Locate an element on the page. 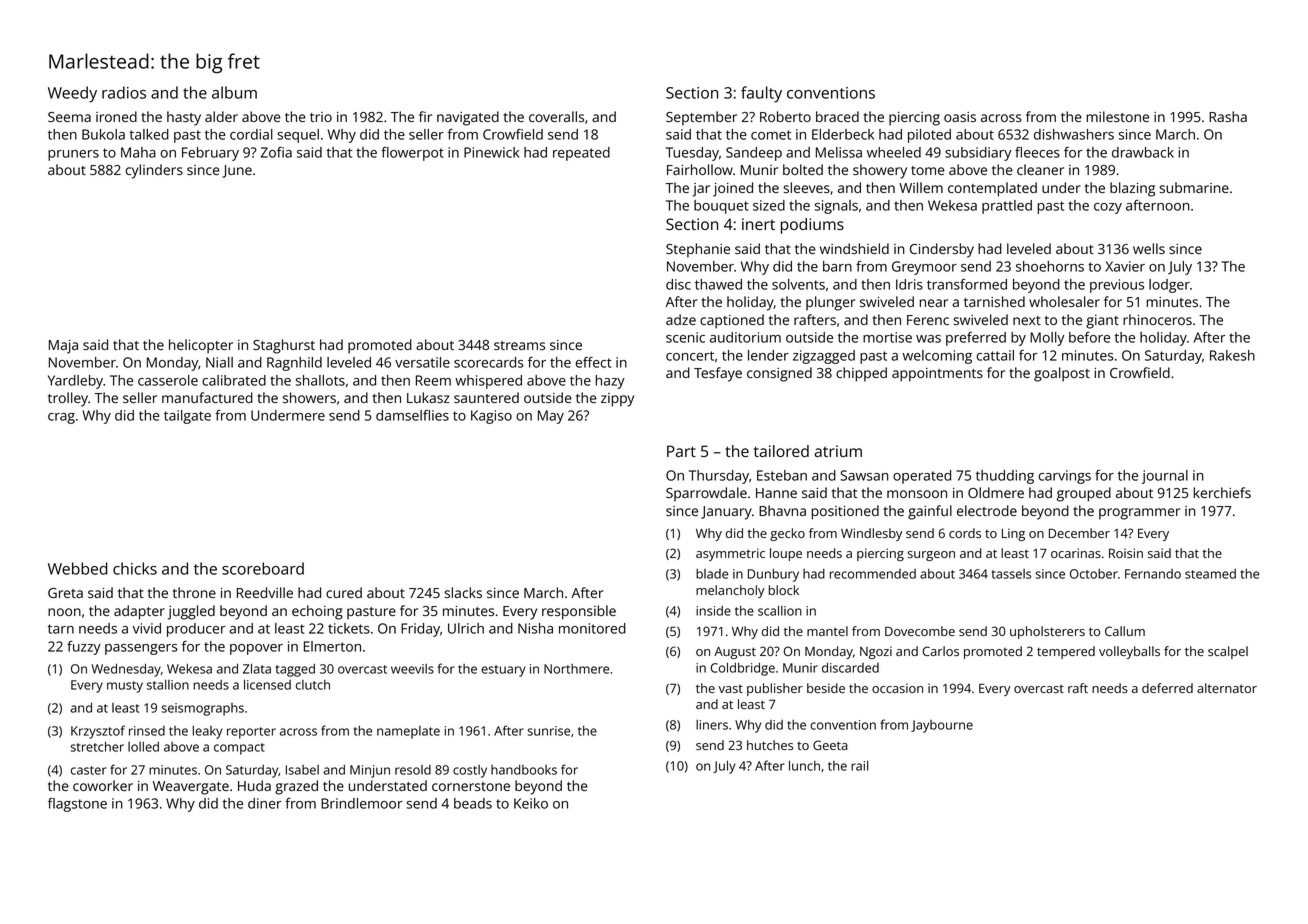  Weavergate is located at coordinates (191, 788).
